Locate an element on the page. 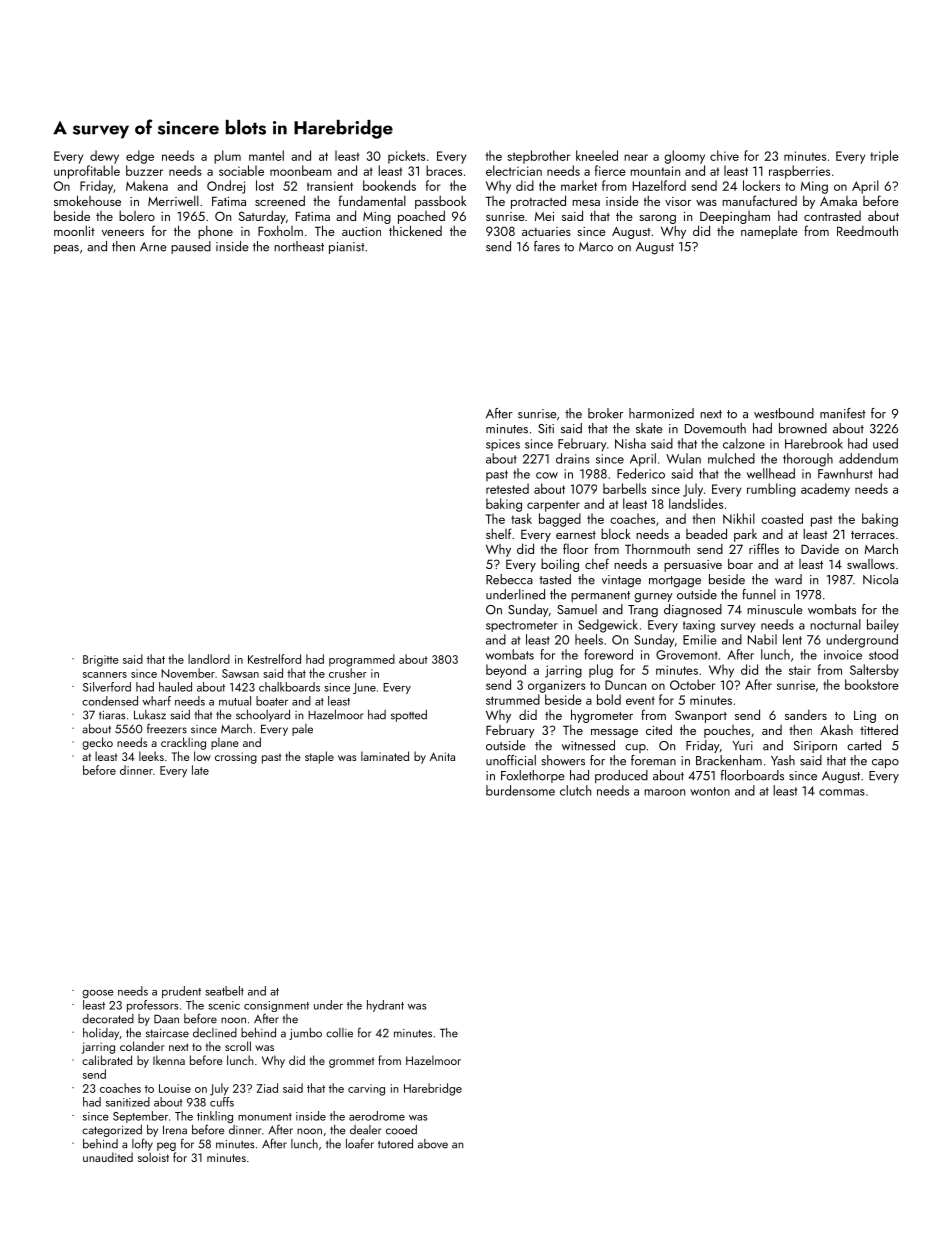  clutch is located at coordinates (575, 790).
